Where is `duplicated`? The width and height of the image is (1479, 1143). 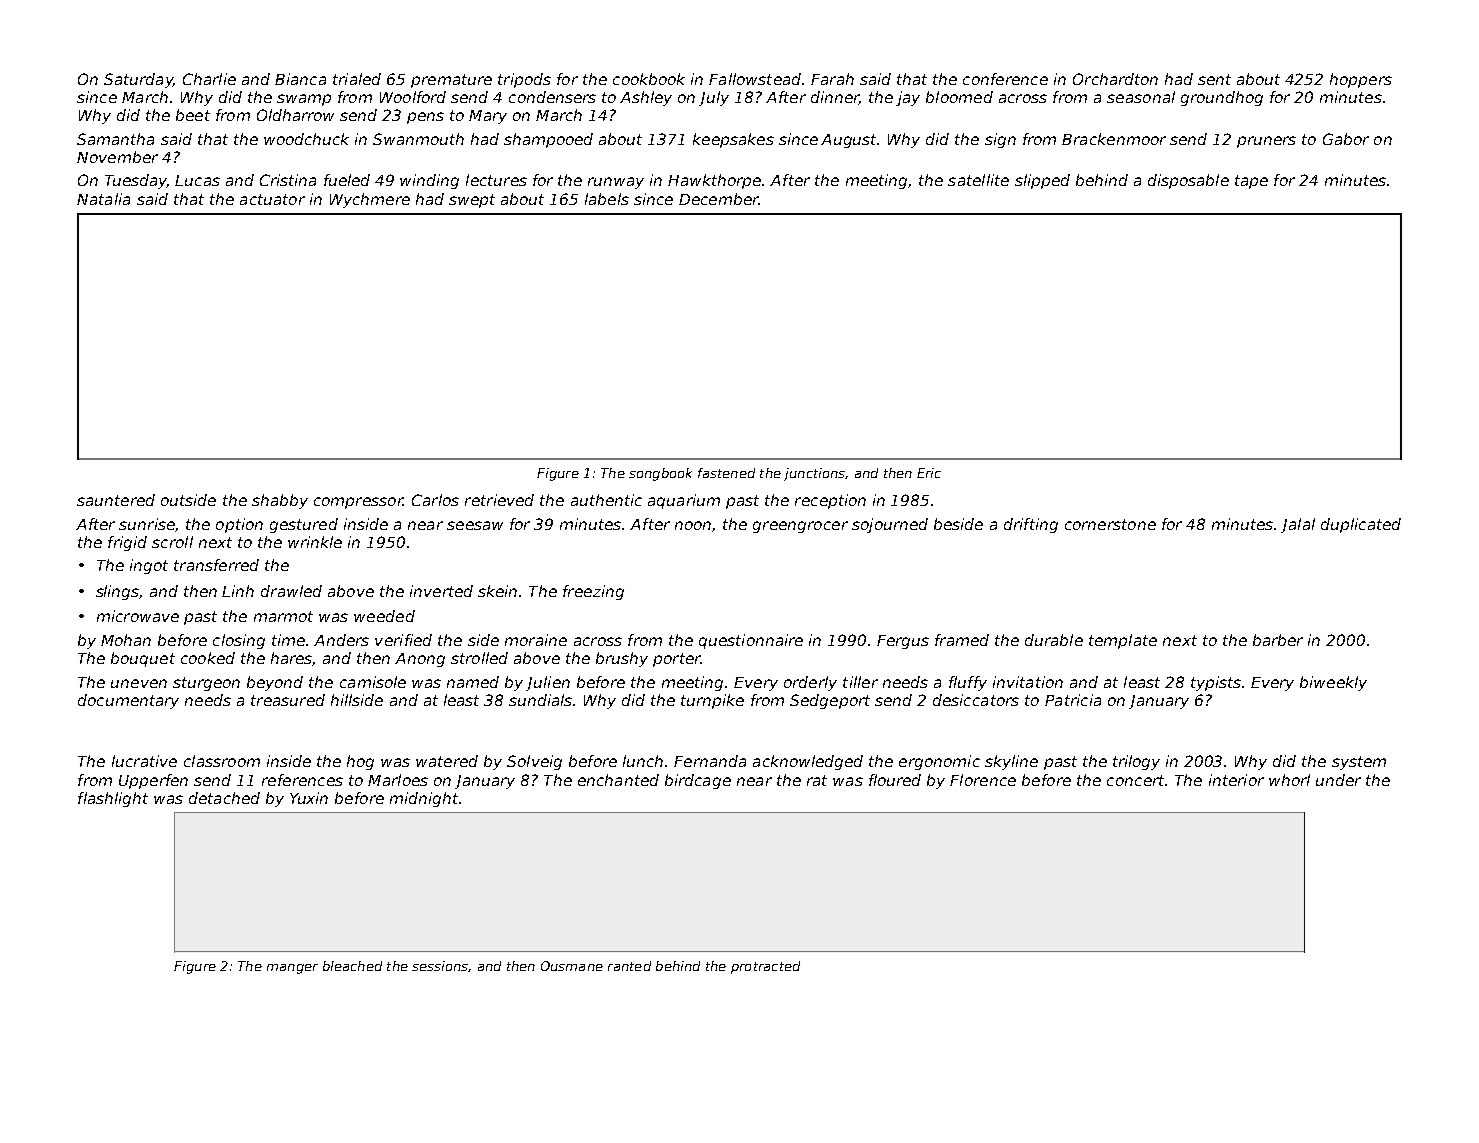
duplicated is located at coordinates (1361, 525).
